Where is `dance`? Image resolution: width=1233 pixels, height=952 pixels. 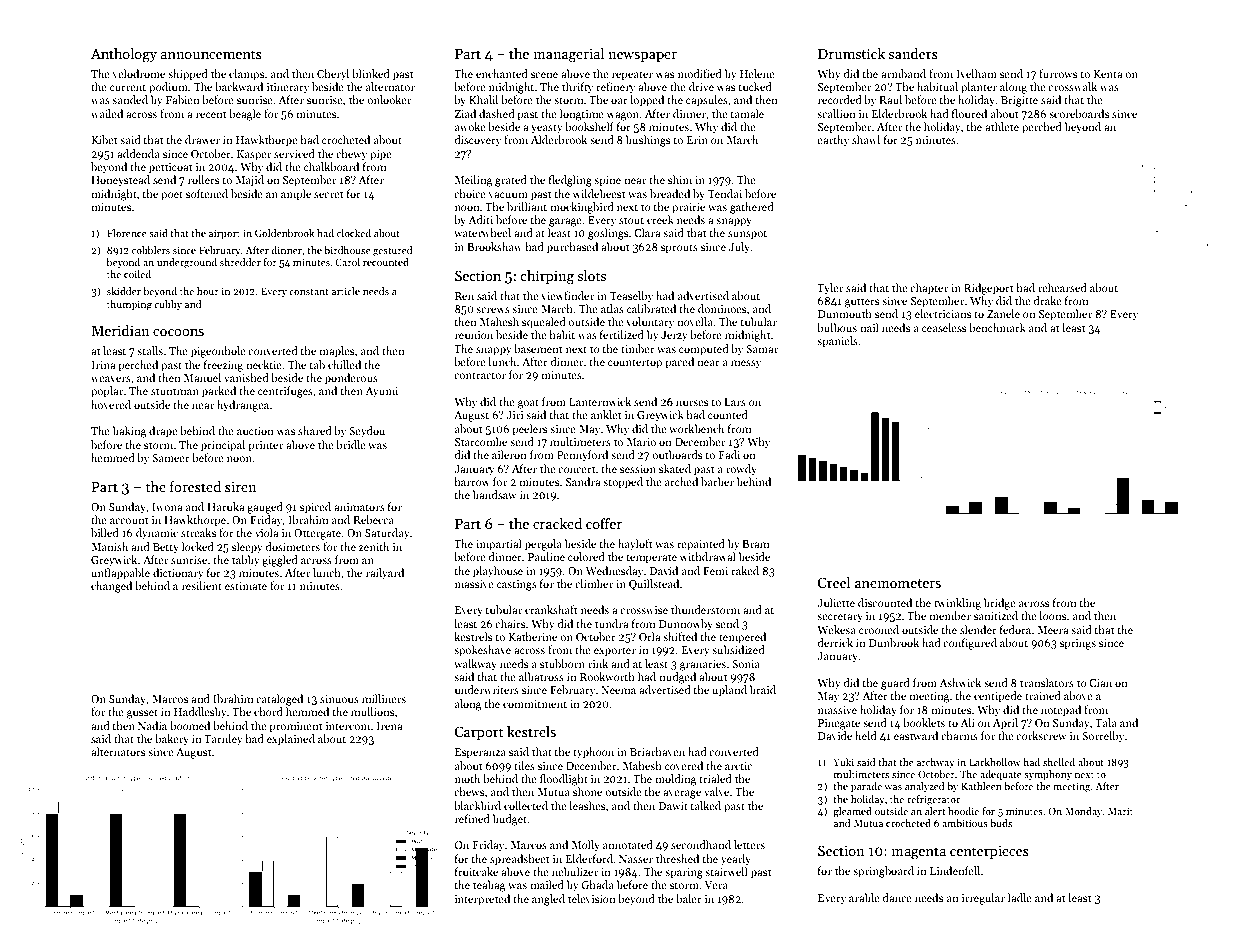 dance is located at coordinates (897, 897).
